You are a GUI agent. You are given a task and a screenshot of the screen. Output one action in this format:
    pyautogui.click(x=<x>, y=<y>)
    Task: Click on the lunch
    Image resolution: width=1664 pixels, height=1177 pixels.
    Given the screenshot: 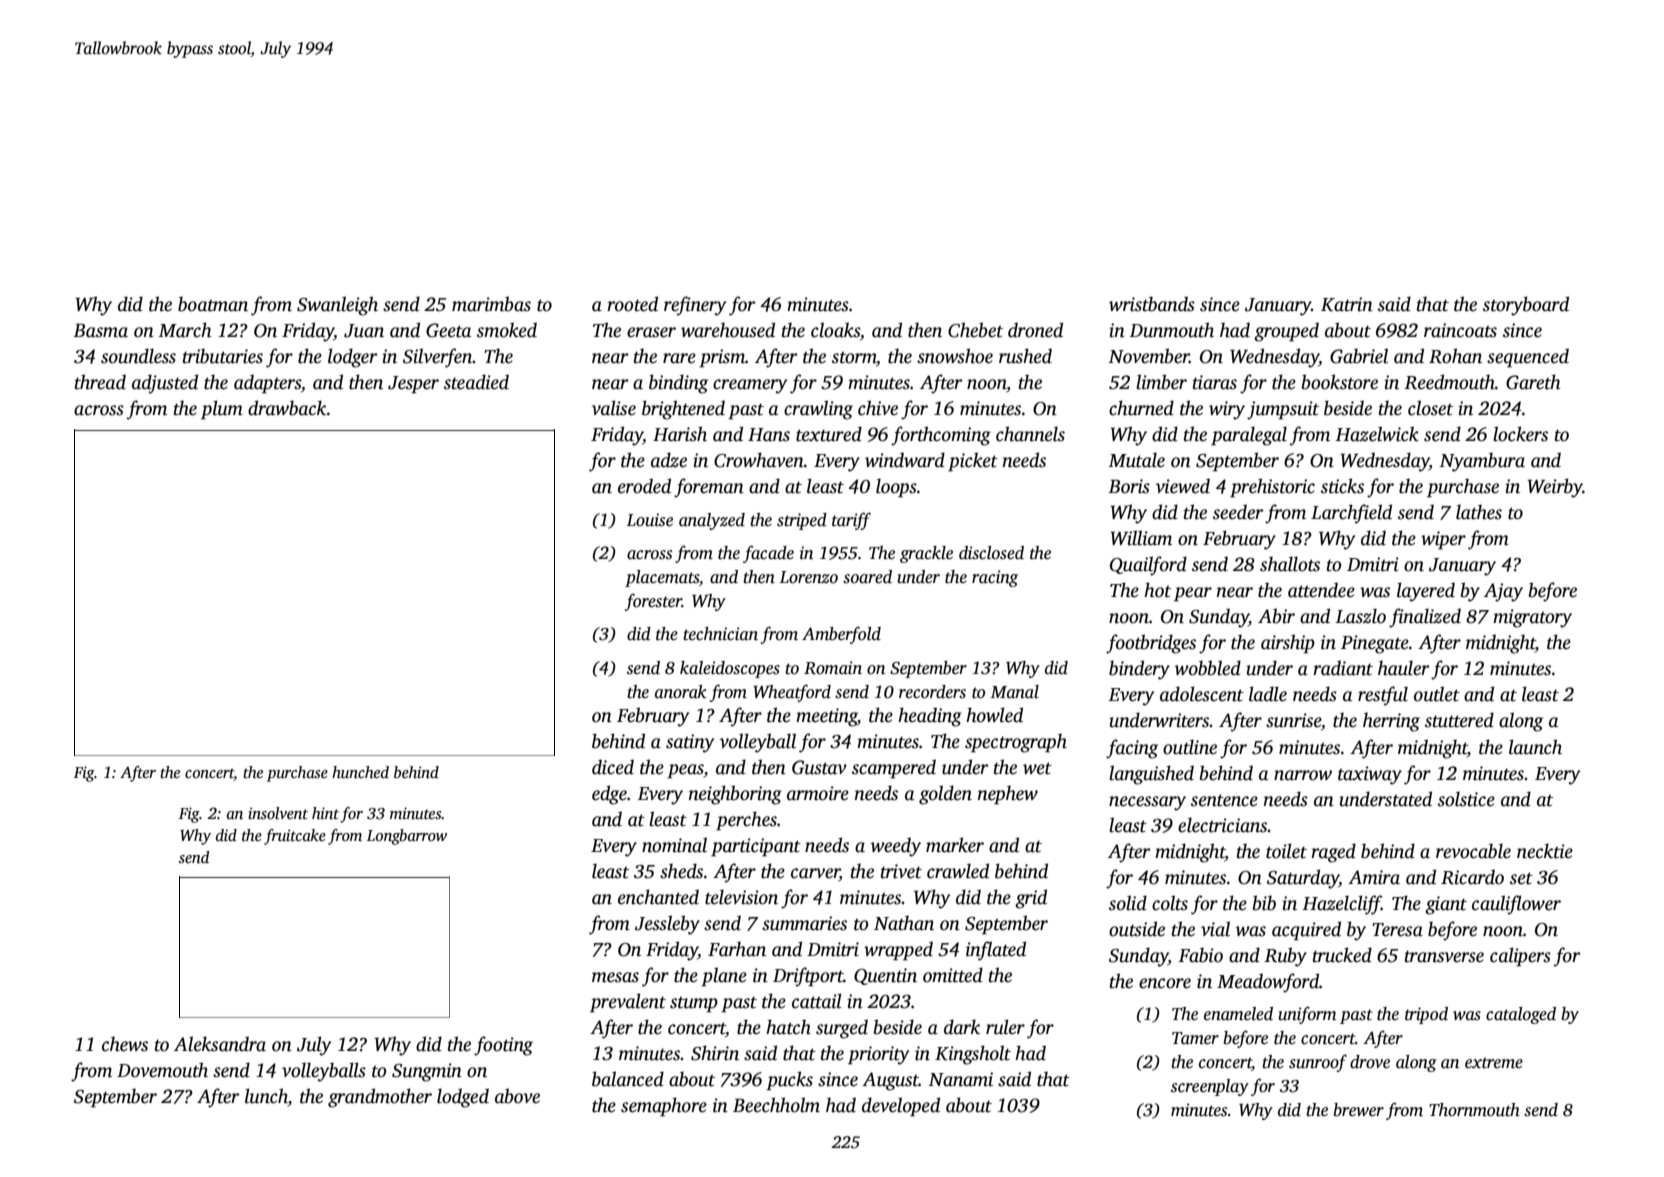 What is the action you would take?
    pyautogui.click(x=266, y=1096)
